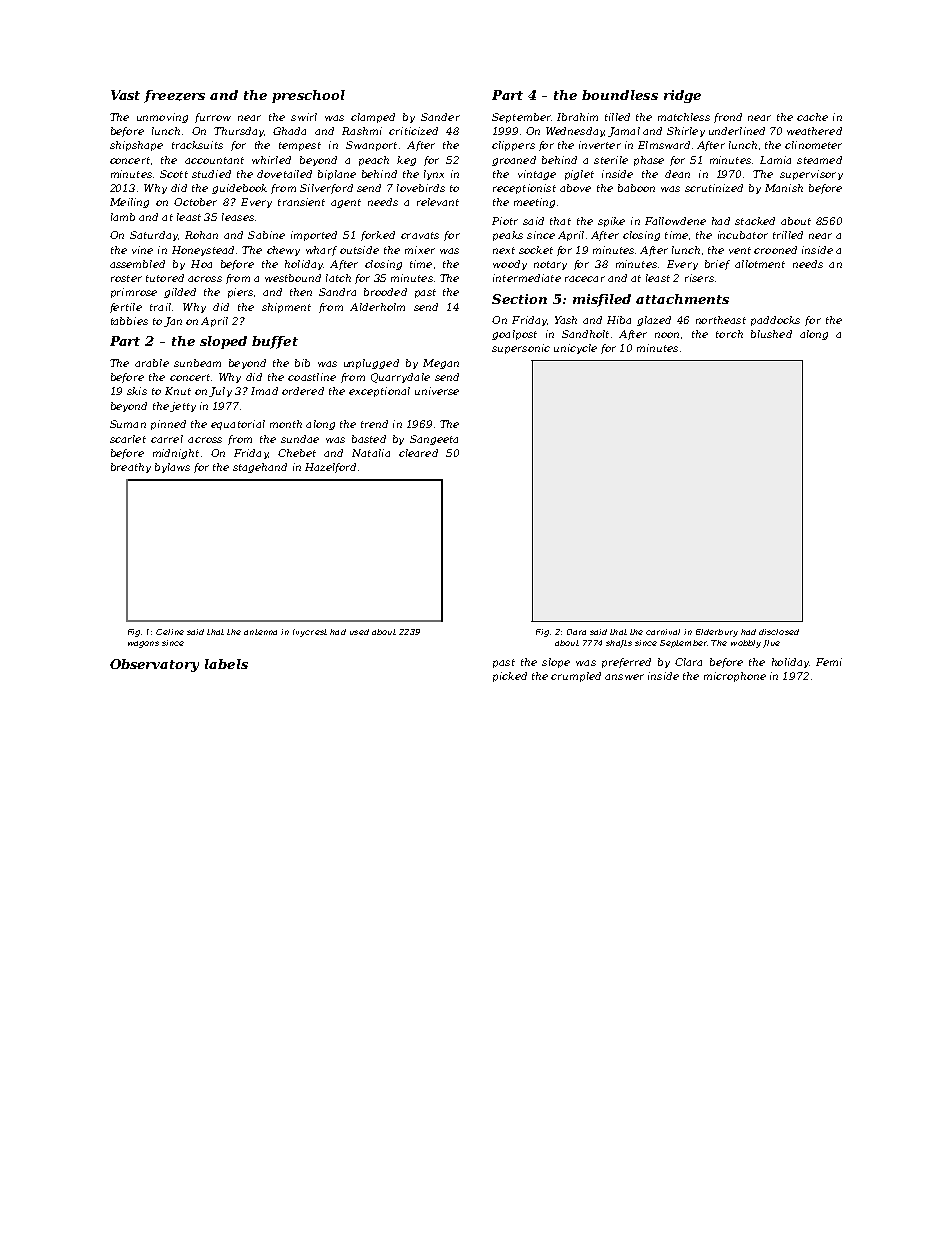 This document has height=1233, width=952. I want to click on dean, so click(677, 174).
